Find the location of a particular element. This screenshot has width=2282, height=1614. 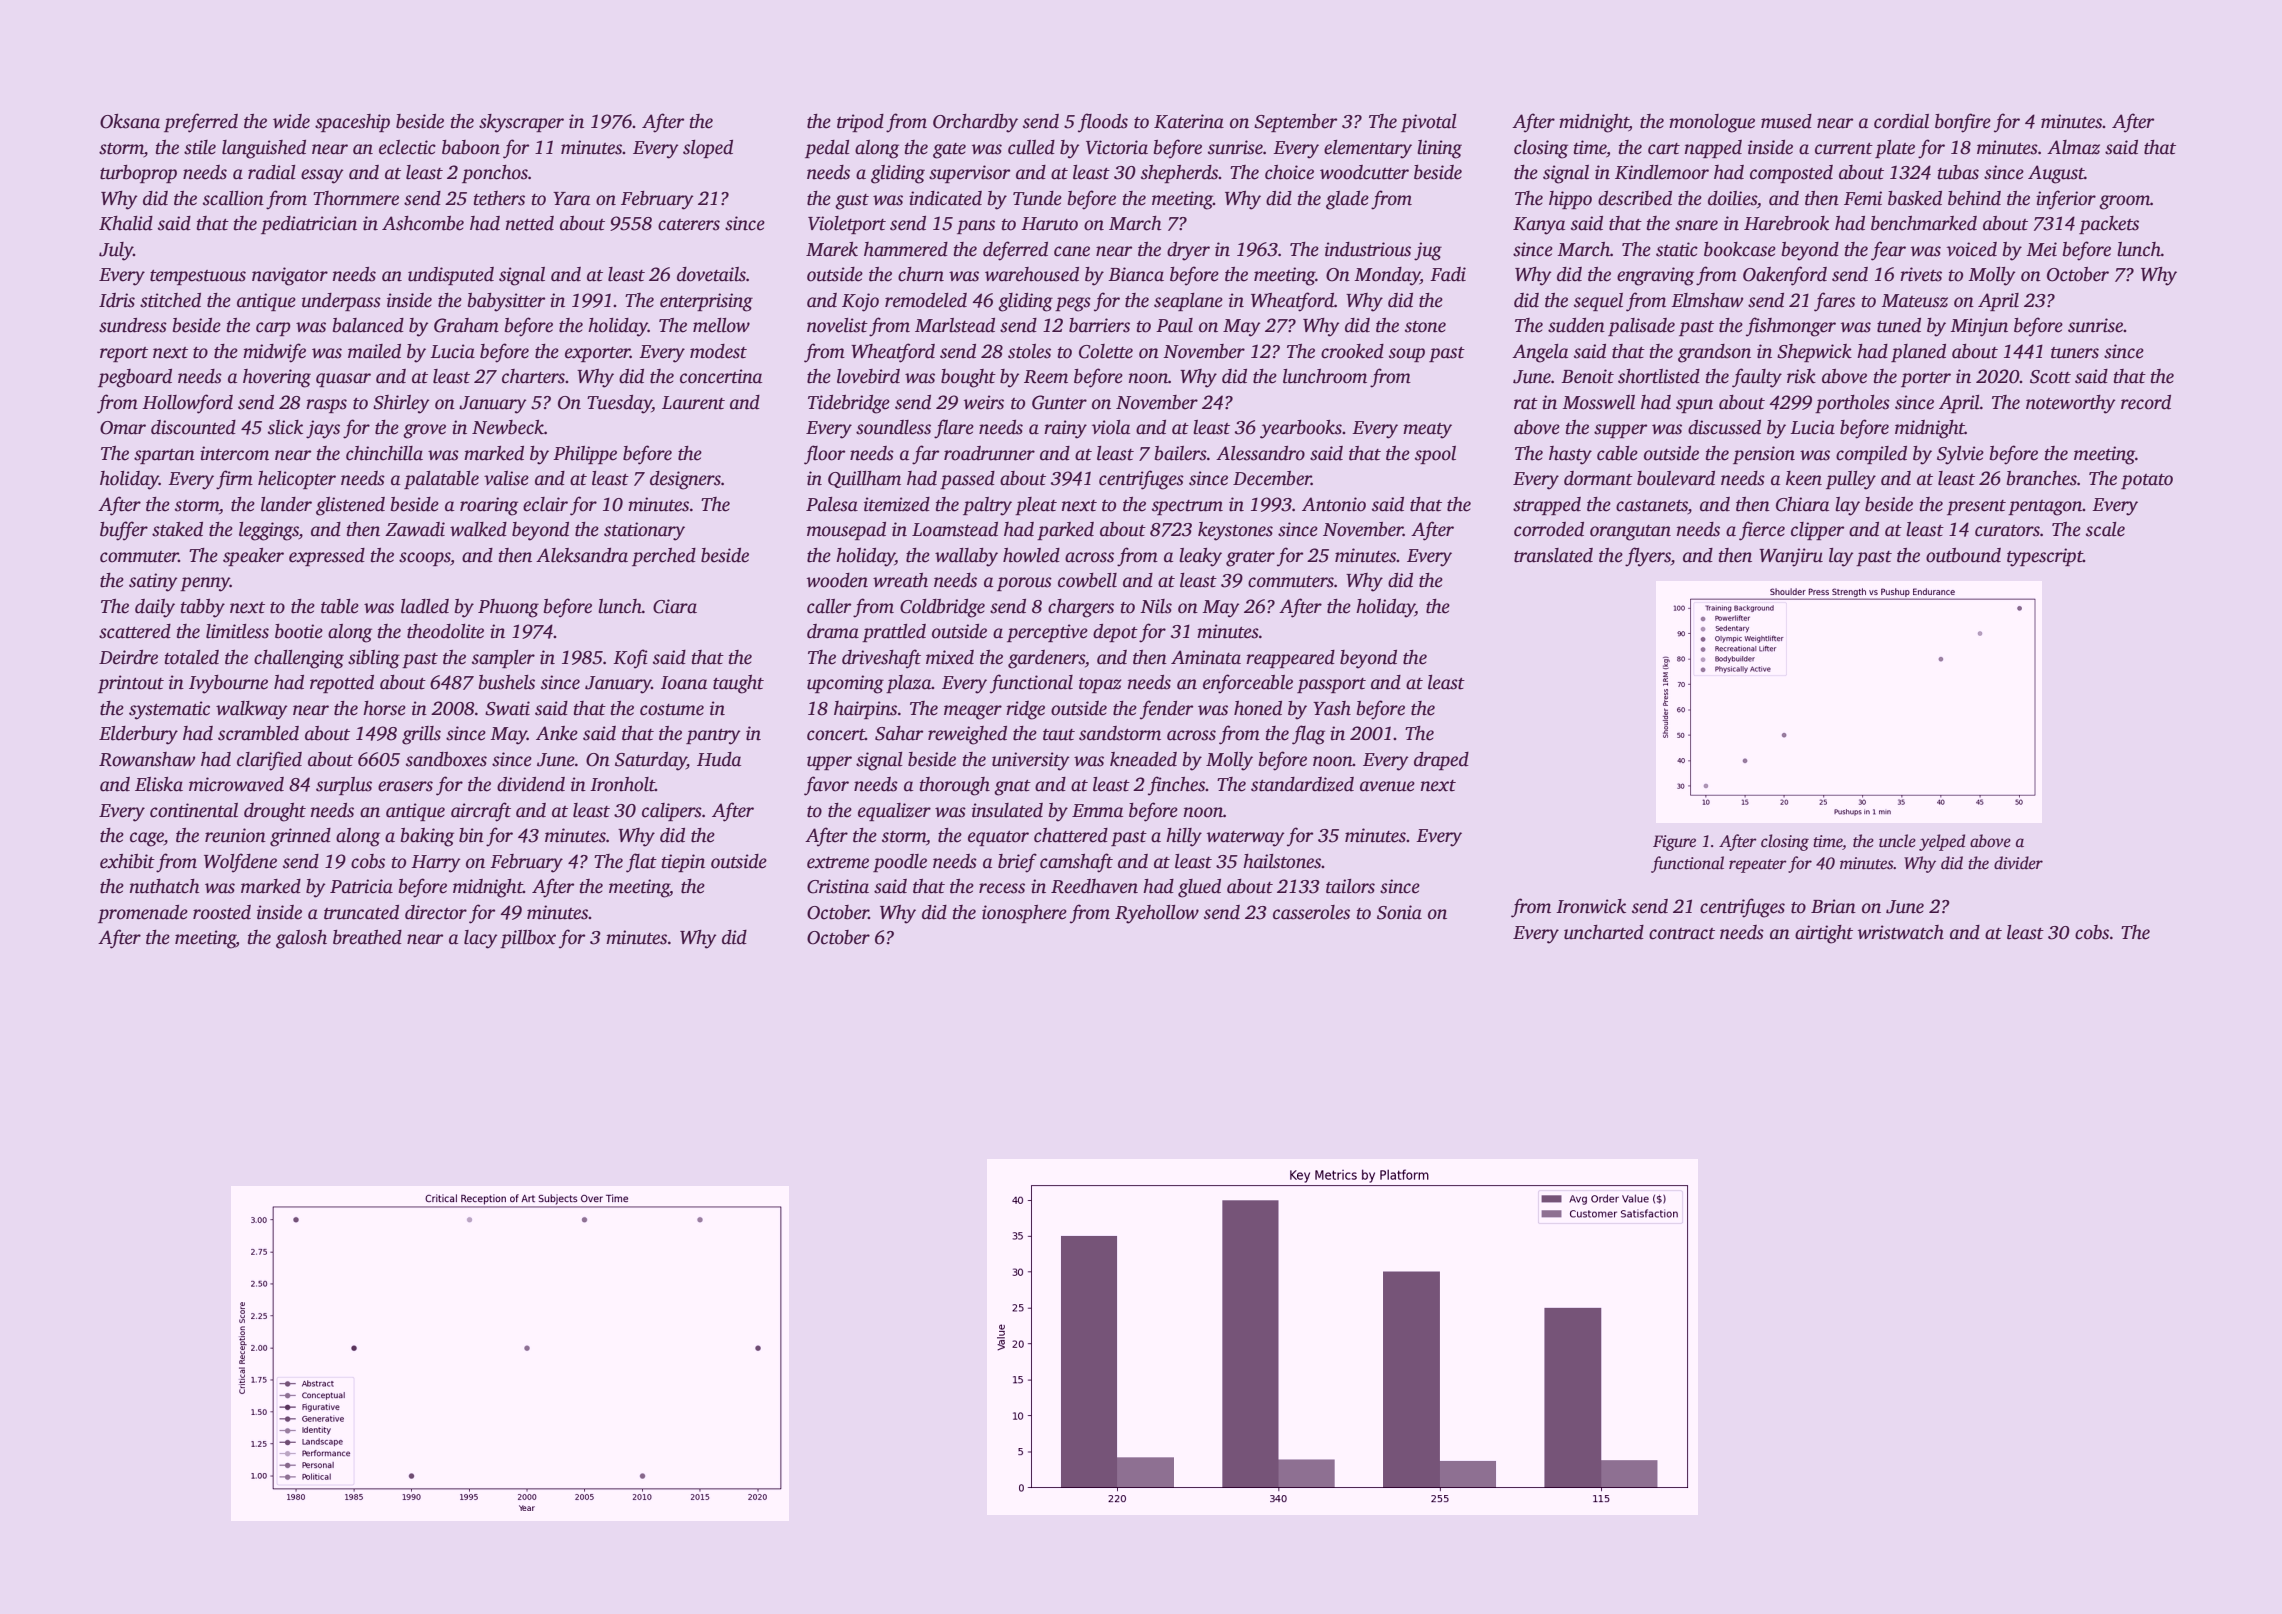

noteworthy is located at coordinates (2071, 404).
